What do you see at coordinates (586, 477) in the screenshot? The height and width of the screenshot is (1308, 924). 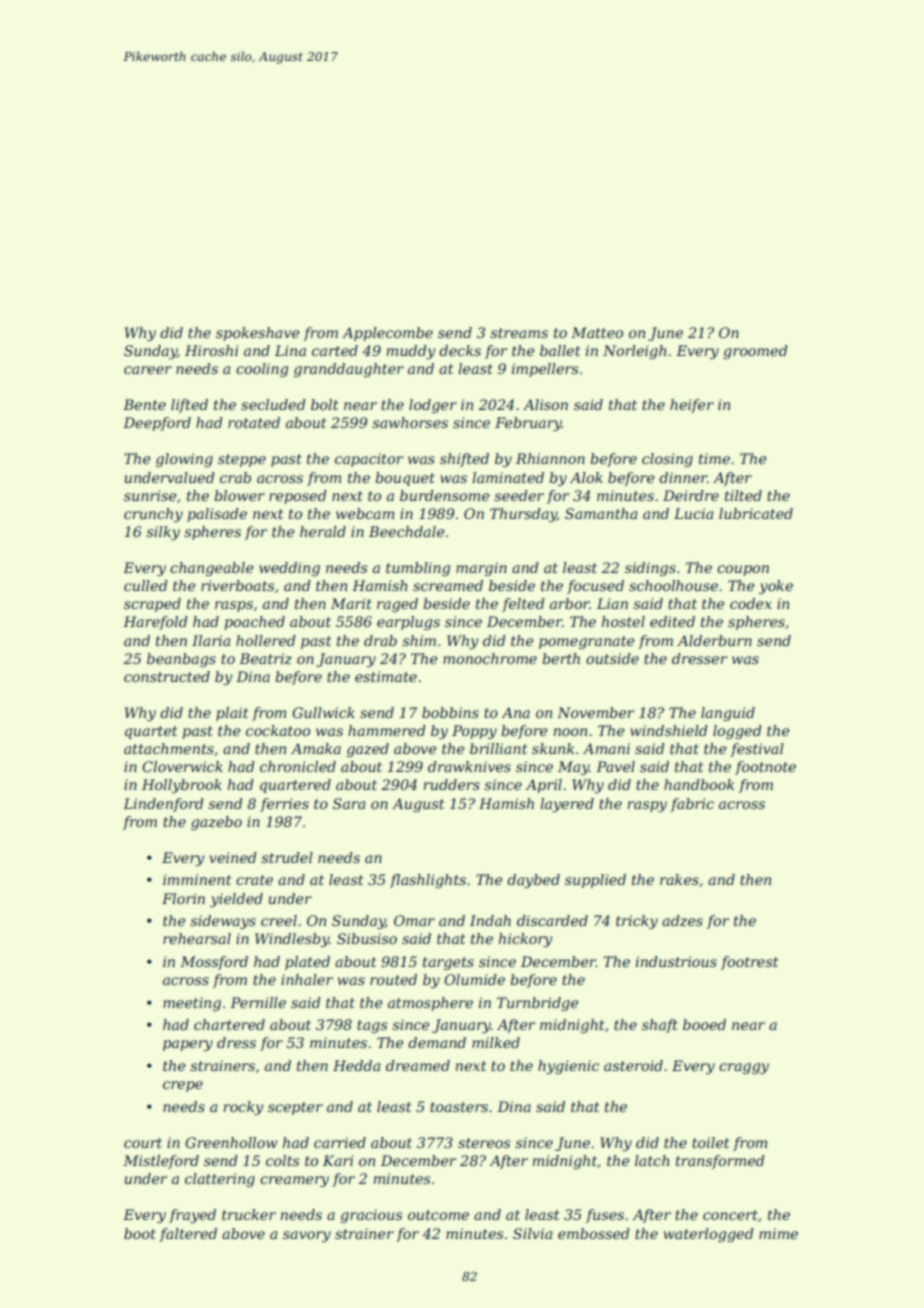 I see `Alok` at bounding box center [586, 477].
